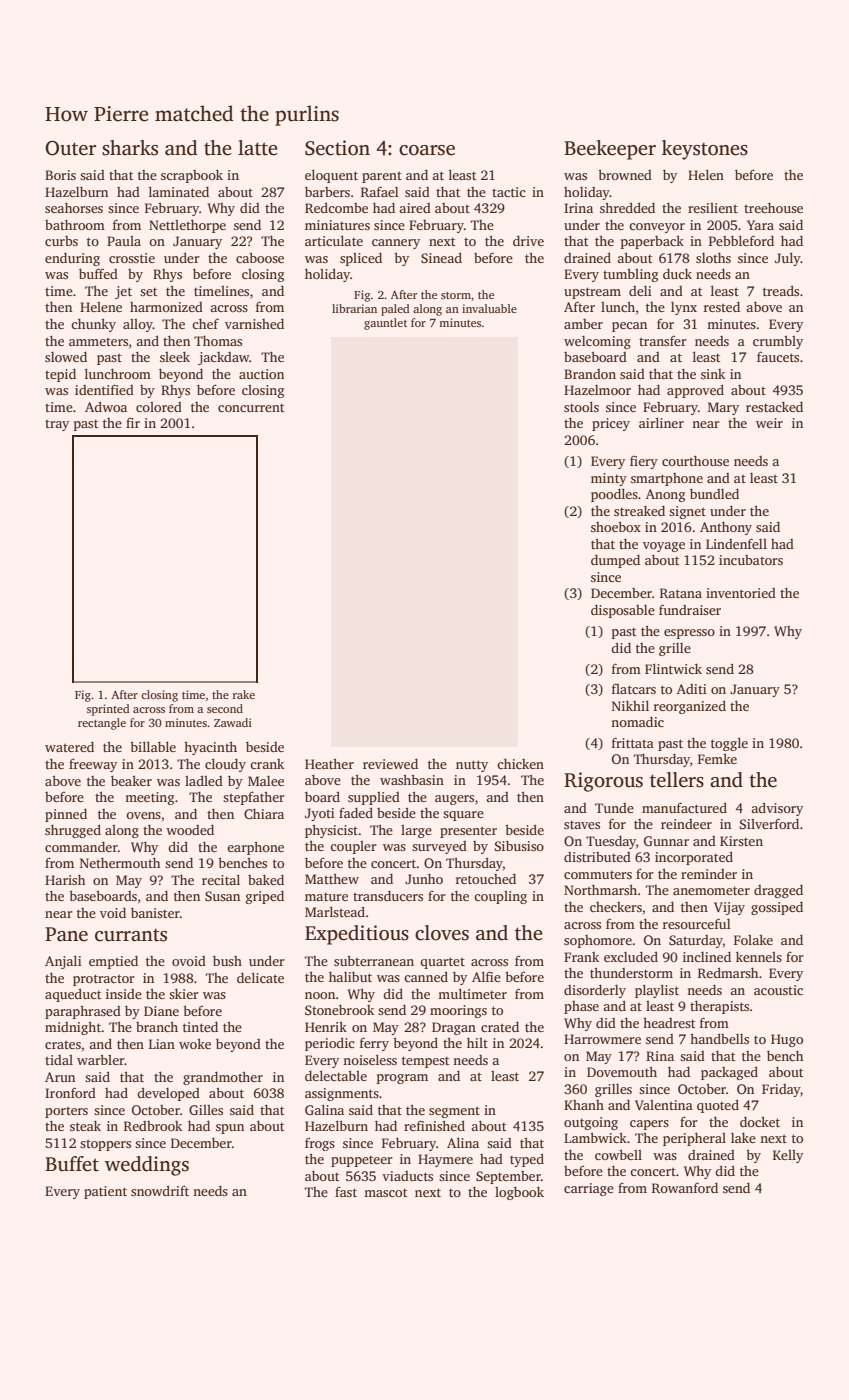 This document has width=849, height=1400. What do you see at coordinates (184, 993) in the document?
I see `skier` at bounding box center [184, 993].
